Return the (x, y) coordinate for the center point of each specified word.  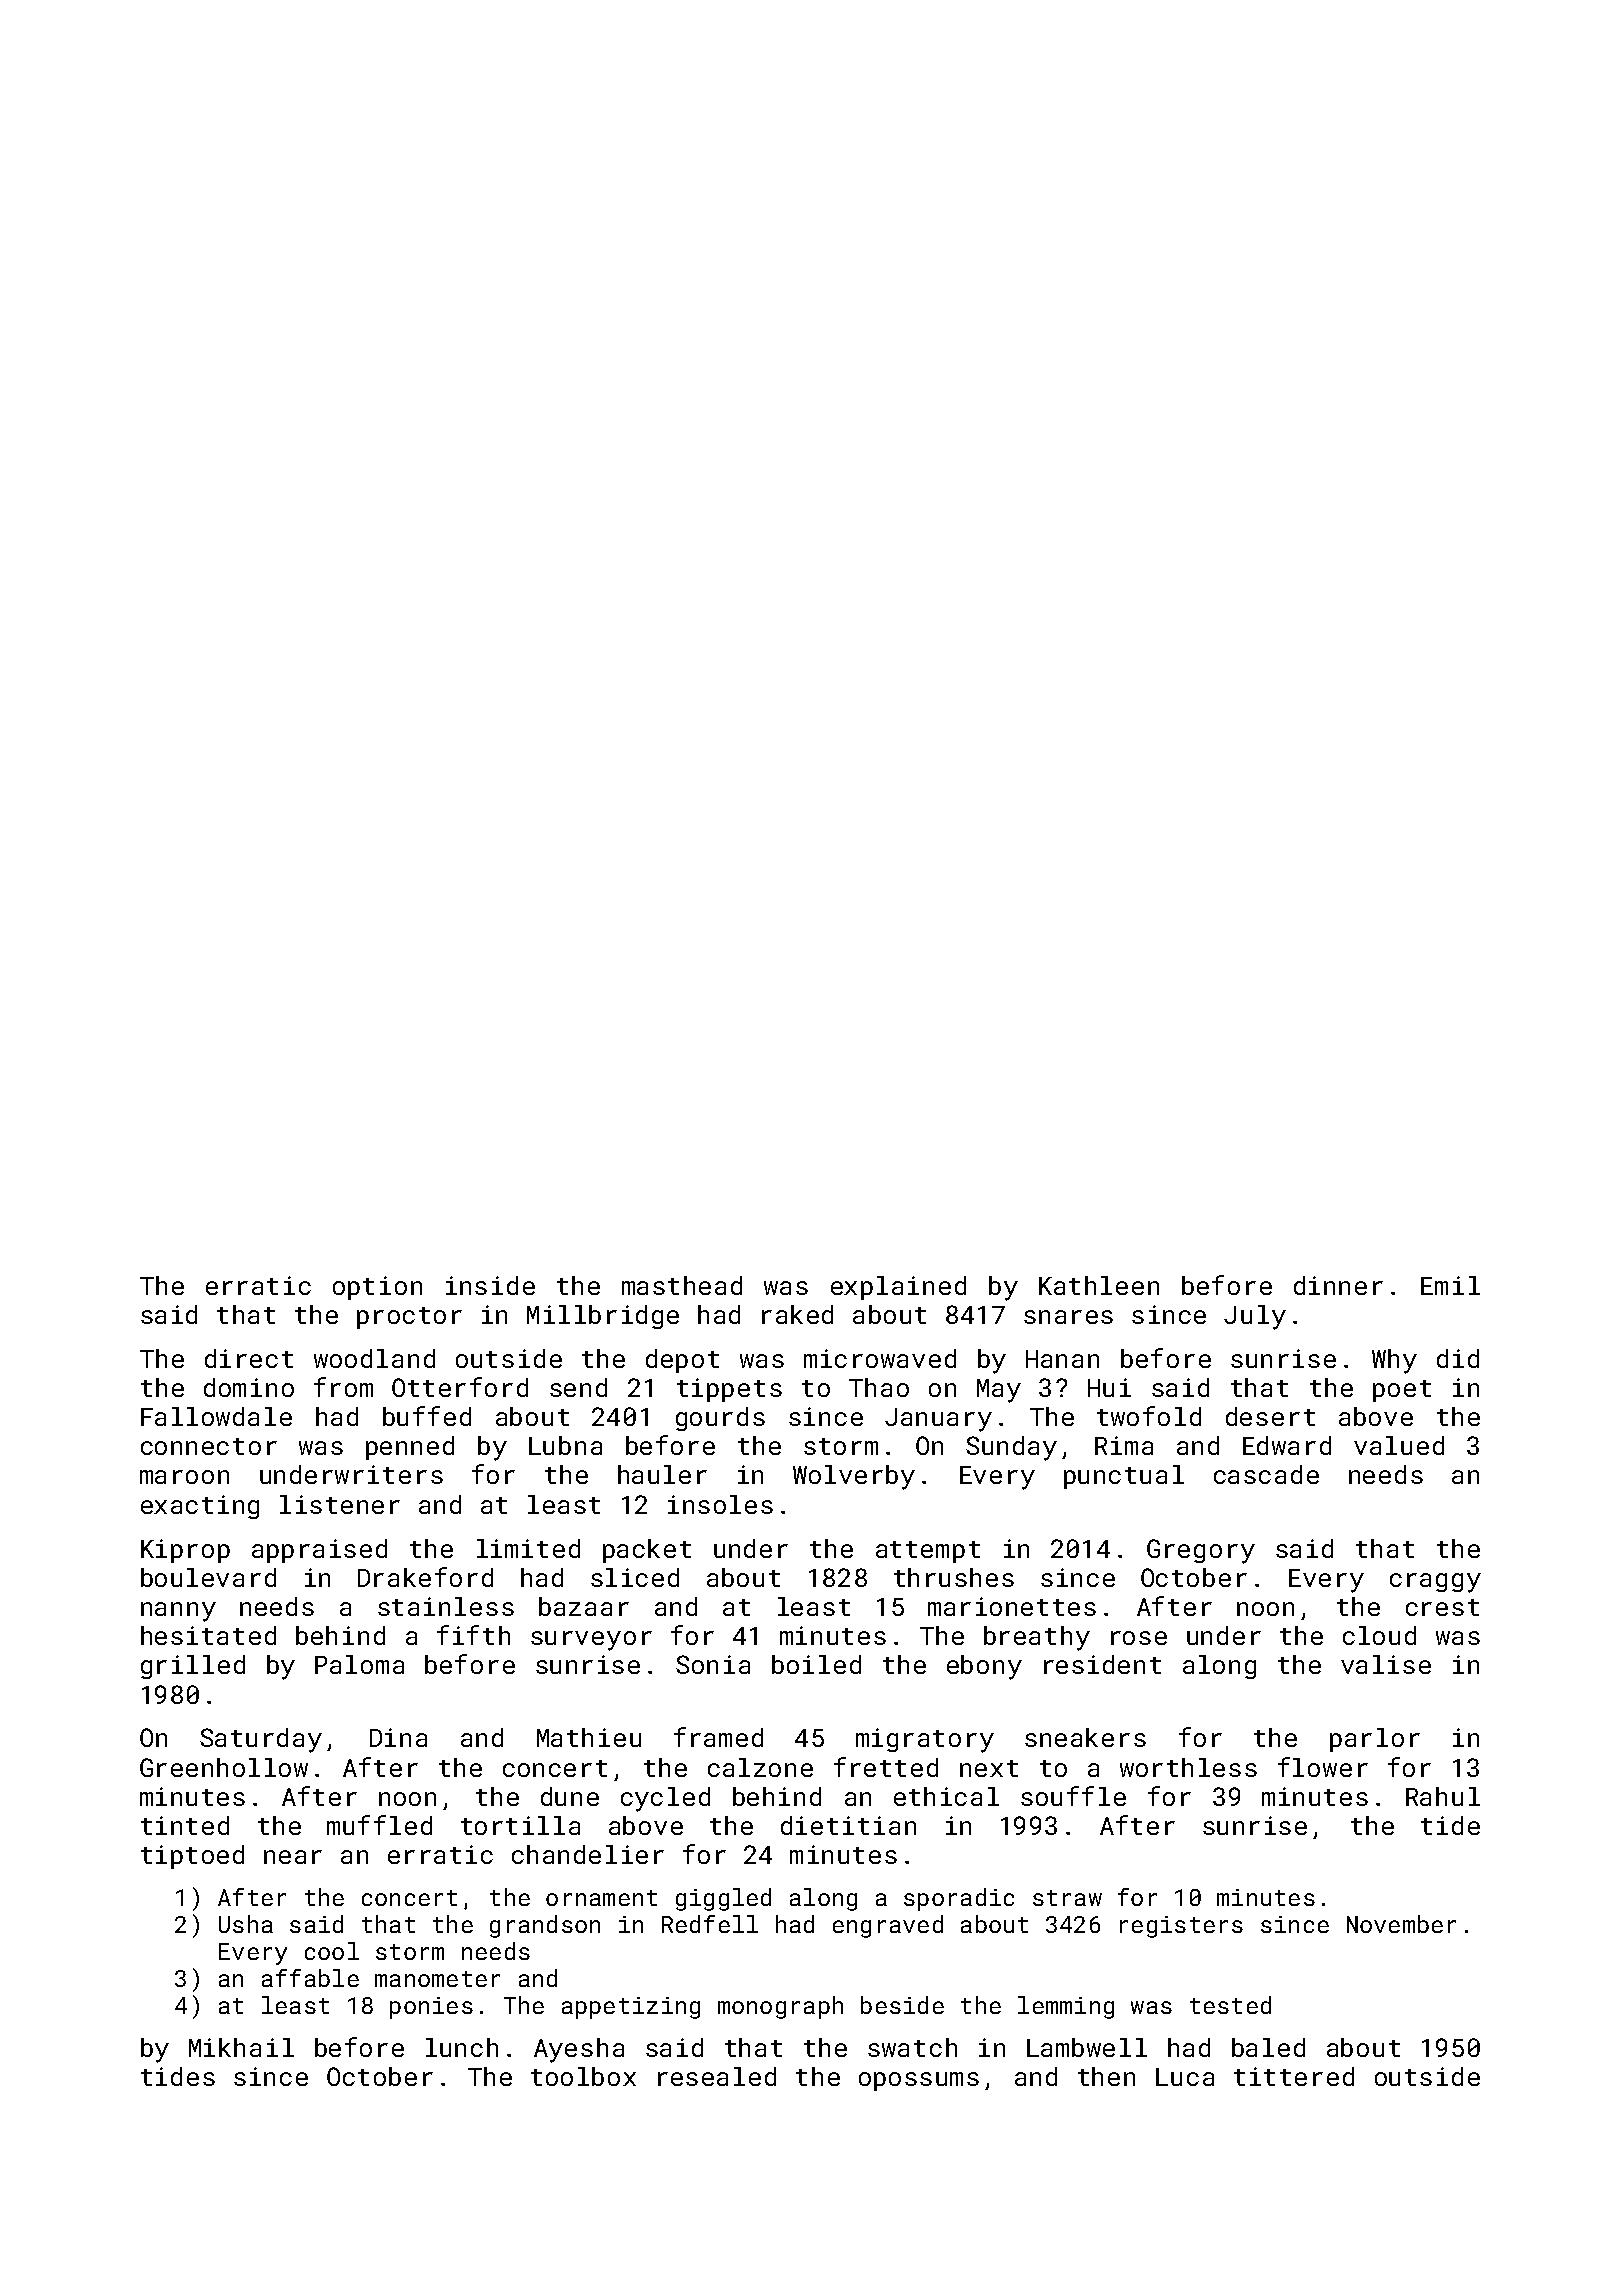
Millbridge (603, 1317)
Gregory (1201, 1551)
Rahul (1443, 1796)
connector (209, 1446)
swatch (912, 2047)
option (377, 1288)
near (293, 1857)
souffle (1073, 1796)
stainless (446, 1606)
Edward (1287, 1445)
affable (310, 1978)
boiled (816, 1664)
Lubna (565, 1445)
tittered (1294, 2076)
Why (1394, 1361)
